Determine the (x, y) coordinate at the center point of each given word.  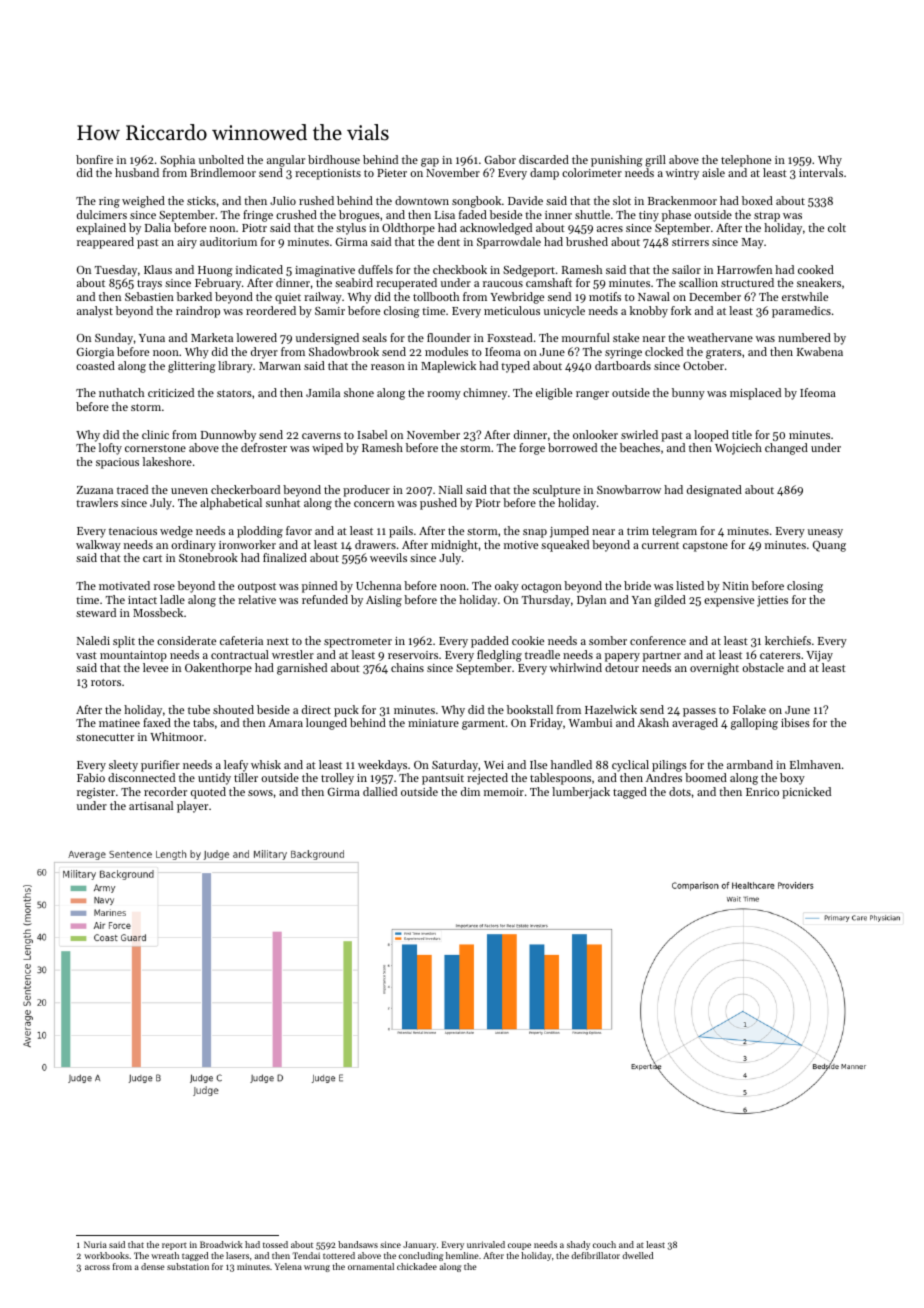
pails (401, 532)
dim (470, 791)
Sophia (177, 161)
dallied (380, 791)
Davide (525, 200)
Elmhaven (815, 764)
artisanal (151, 805)
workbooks (106, 1255)
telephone (746, 161)
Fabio (91, 777)
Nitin (736, 586)
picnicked (806, 793)
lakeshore (167, 461)
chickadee (417, 1266)
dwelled (637, 1255)
